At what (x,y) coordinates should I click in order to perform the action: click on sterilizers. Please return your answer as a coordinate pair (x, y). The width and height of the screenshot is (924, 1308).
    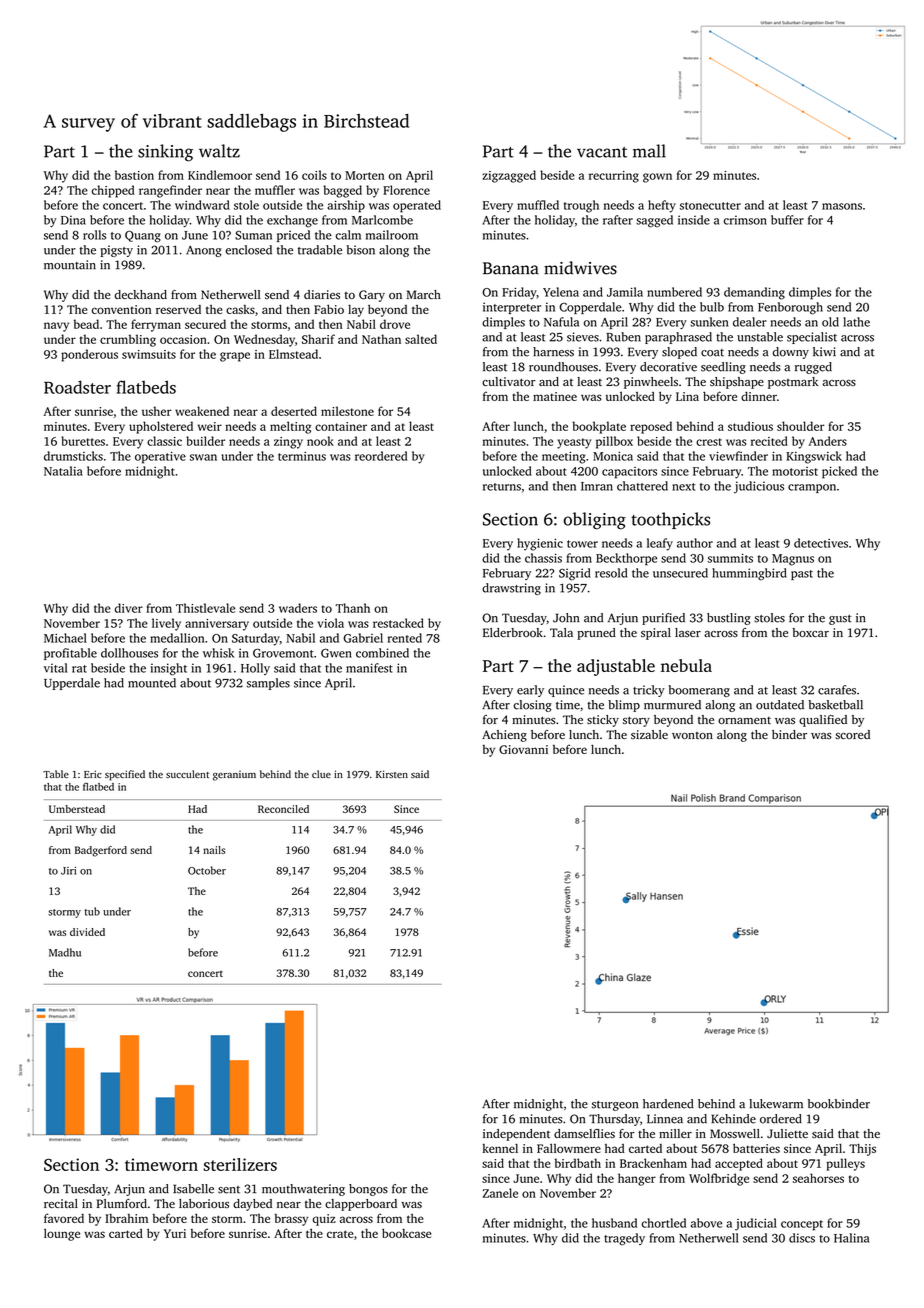
    Looking at the image, I should click on (240, 1164).
